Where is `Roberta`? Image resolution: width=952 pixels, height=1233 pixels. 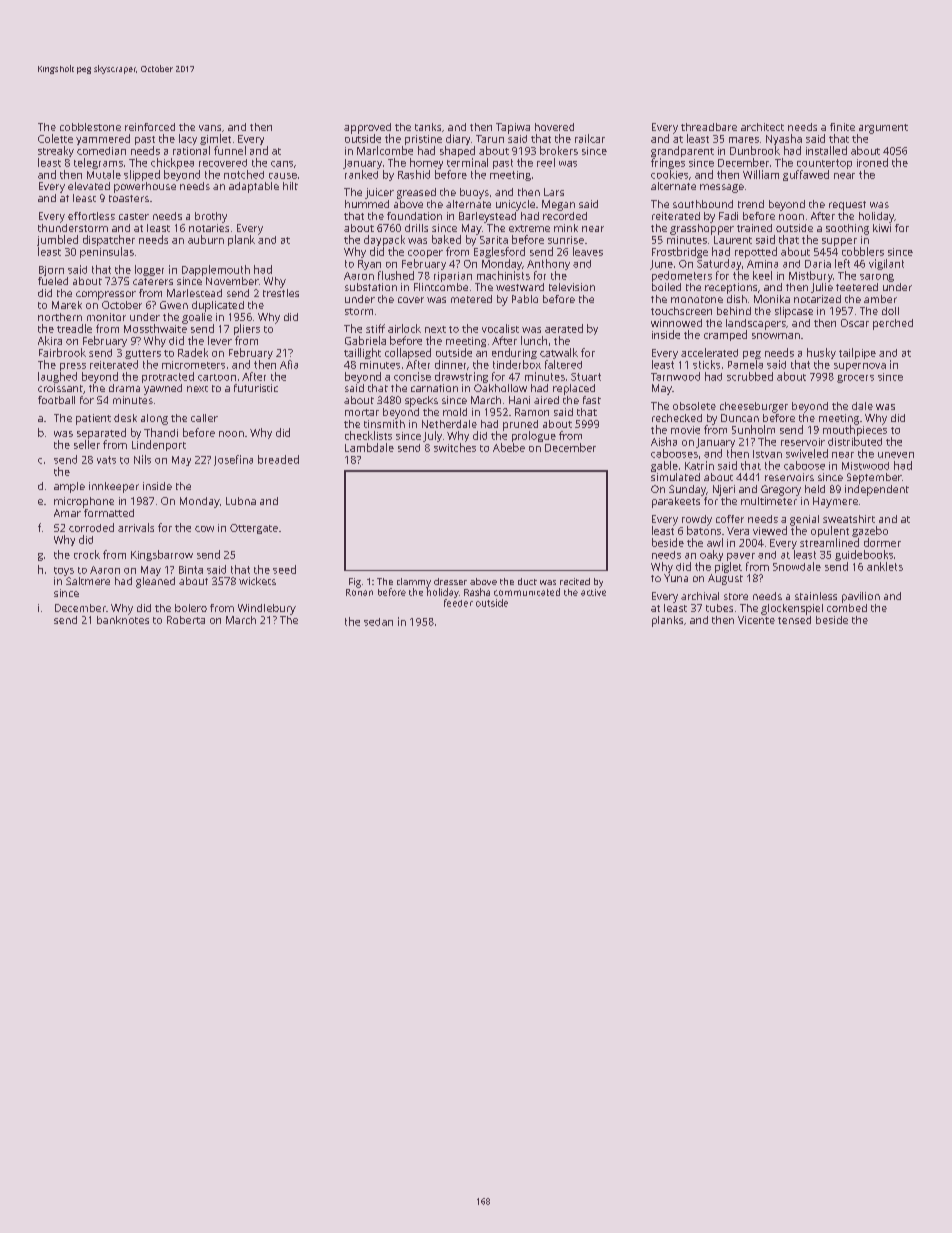 Roberta is located at coordinates (186, 620).
